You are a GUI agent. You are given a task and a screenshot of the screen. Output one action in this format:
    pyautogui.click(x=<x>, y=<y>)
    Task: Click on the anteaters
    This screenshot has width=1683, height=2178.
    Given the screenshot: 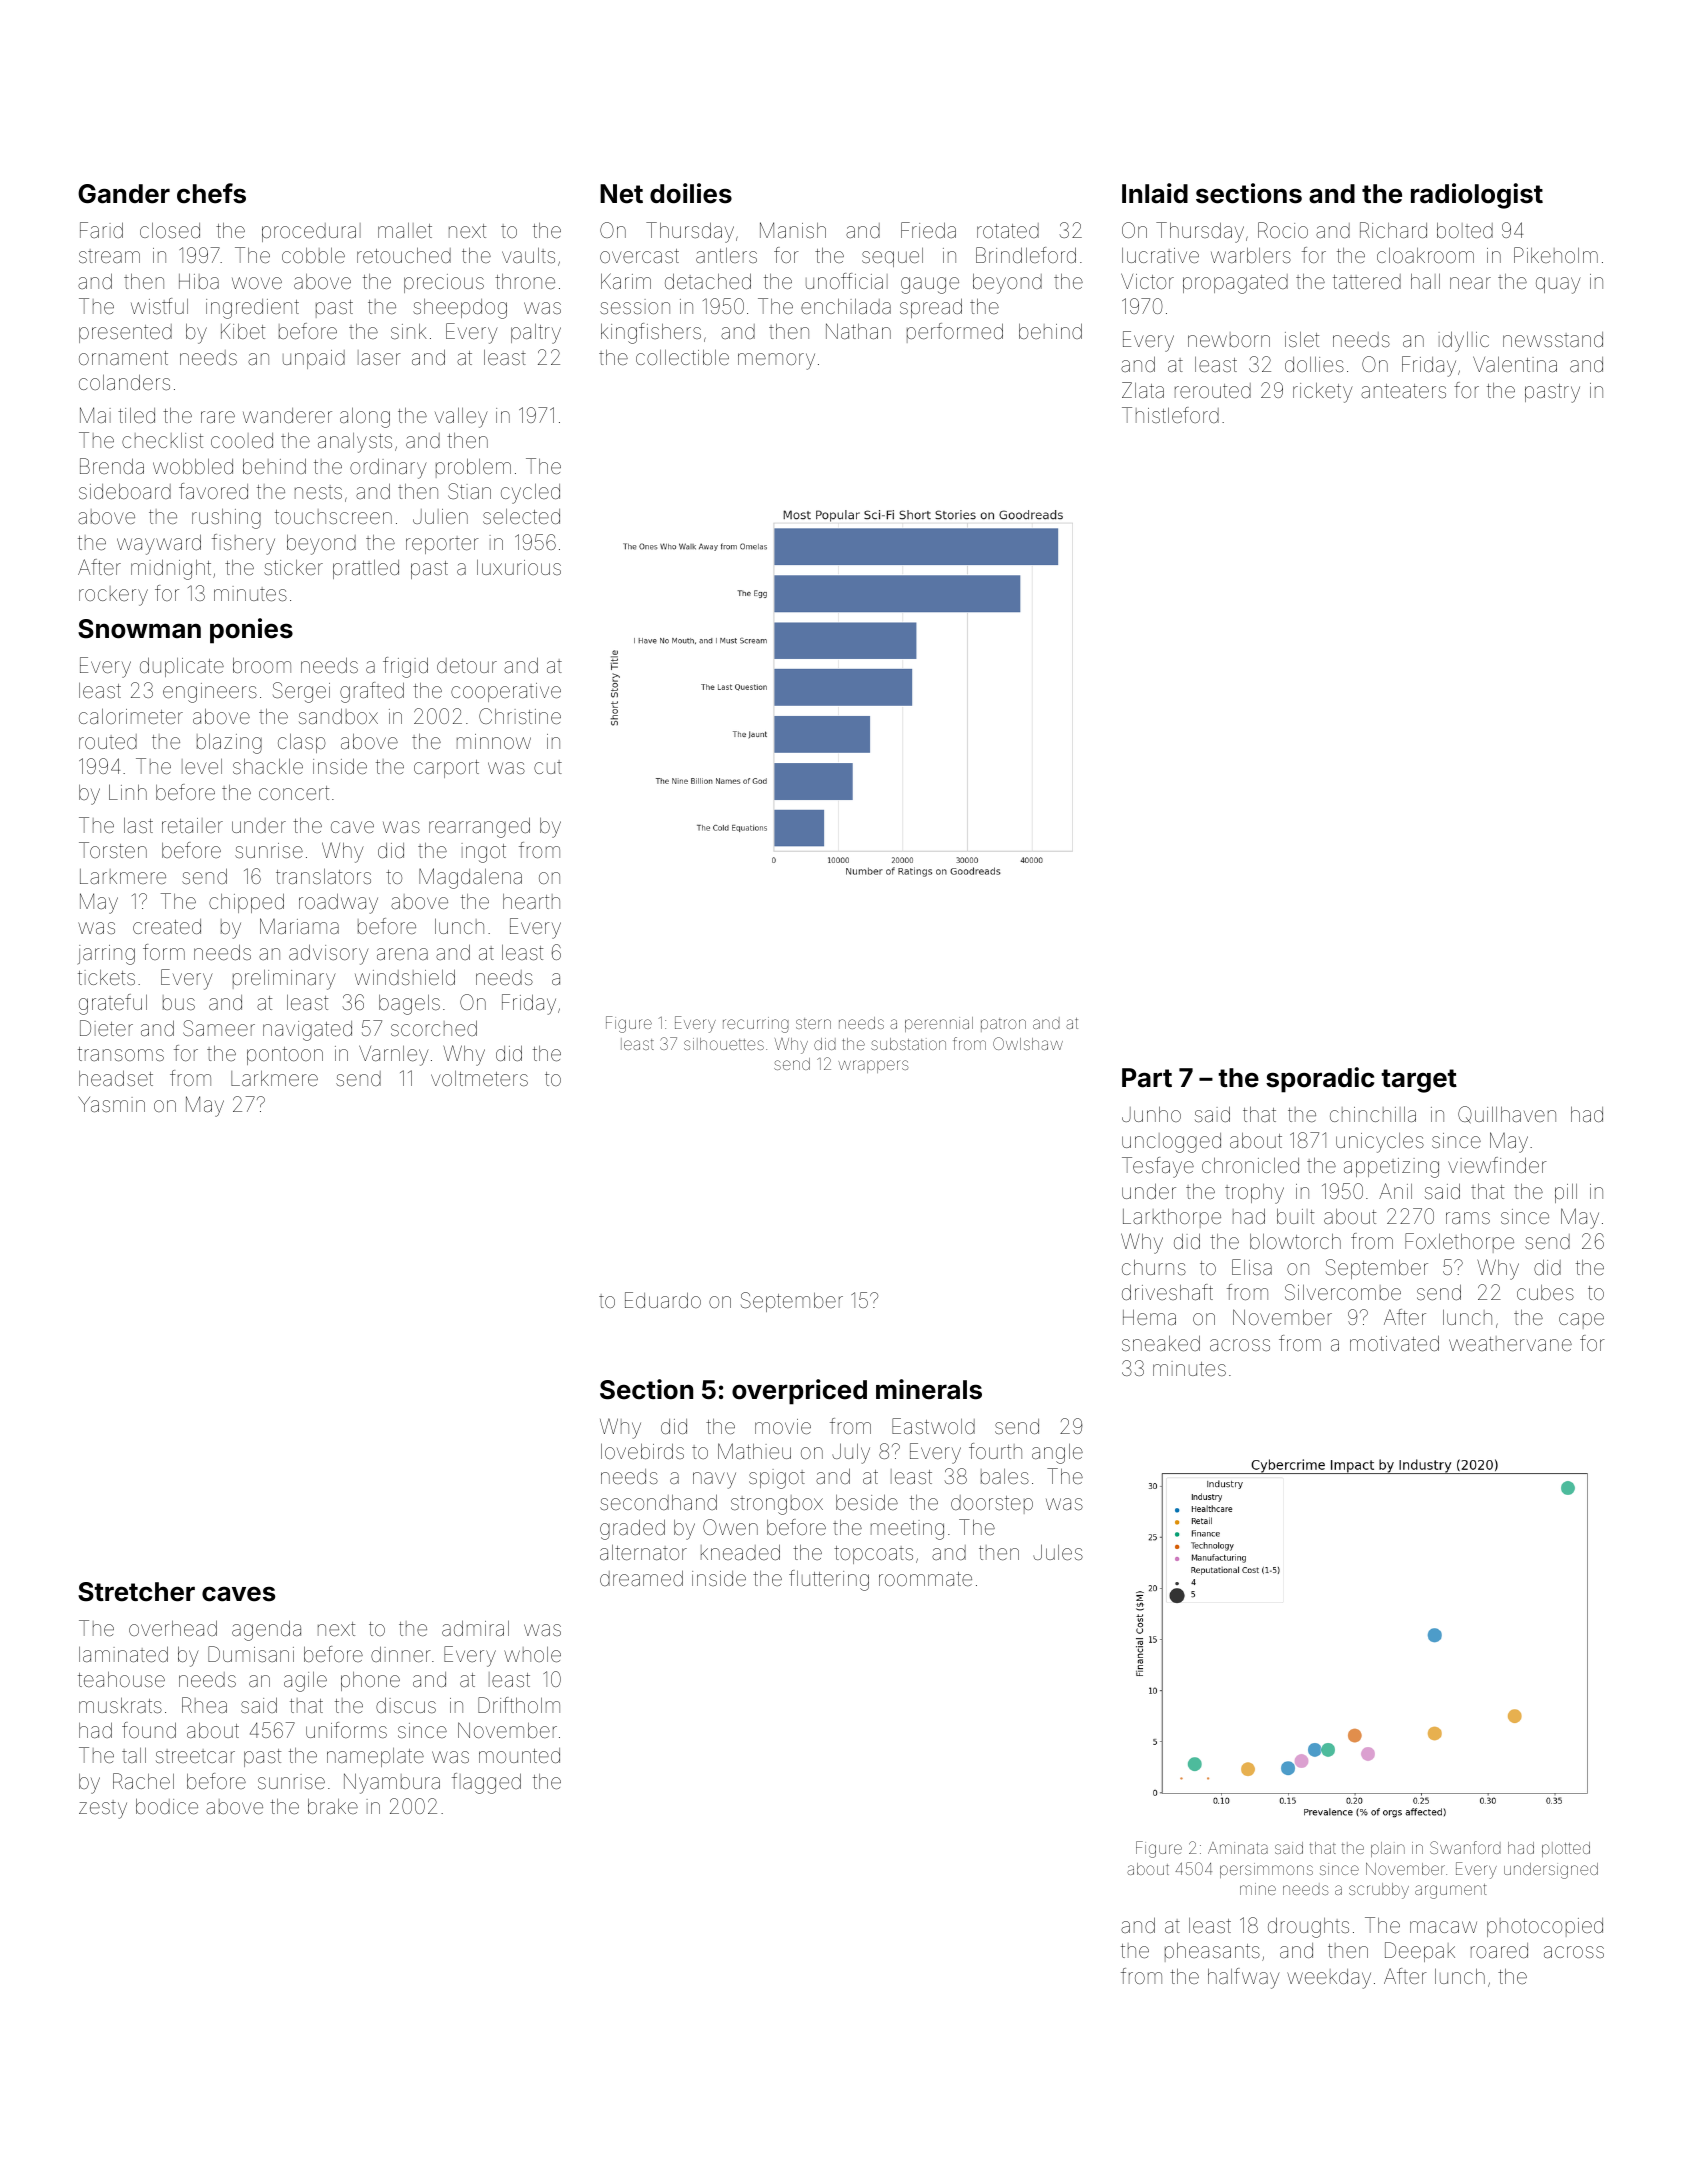 What is the action you would take?
    pyautogui.click(x=1403, y=391)
